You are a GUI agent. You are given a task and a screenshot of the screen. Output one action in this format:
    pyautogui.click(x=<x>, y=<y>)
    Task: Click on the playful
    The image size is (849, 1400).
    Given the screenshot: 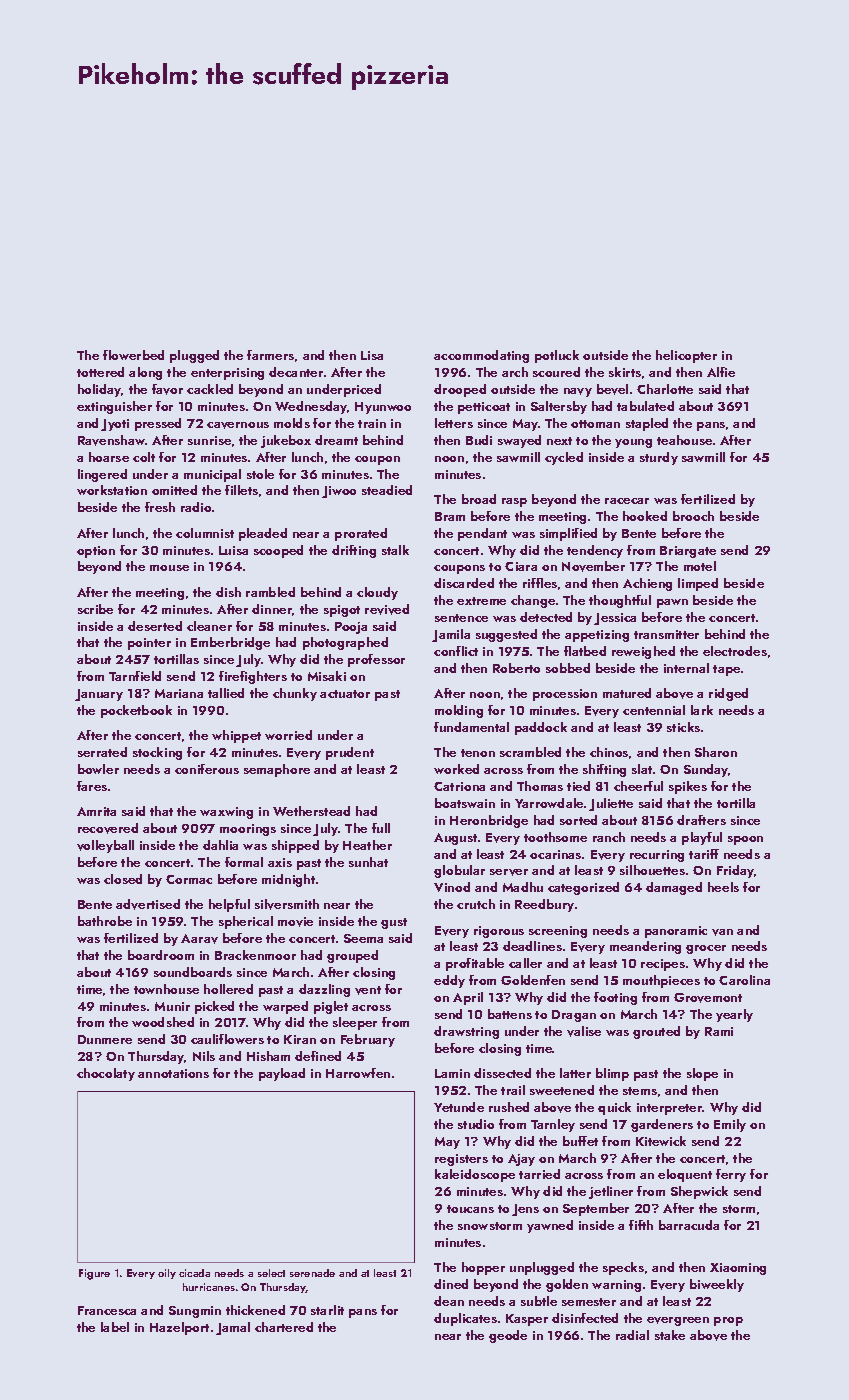 What is the action you would take?
    pyautogui.click(x=702, y=838)
